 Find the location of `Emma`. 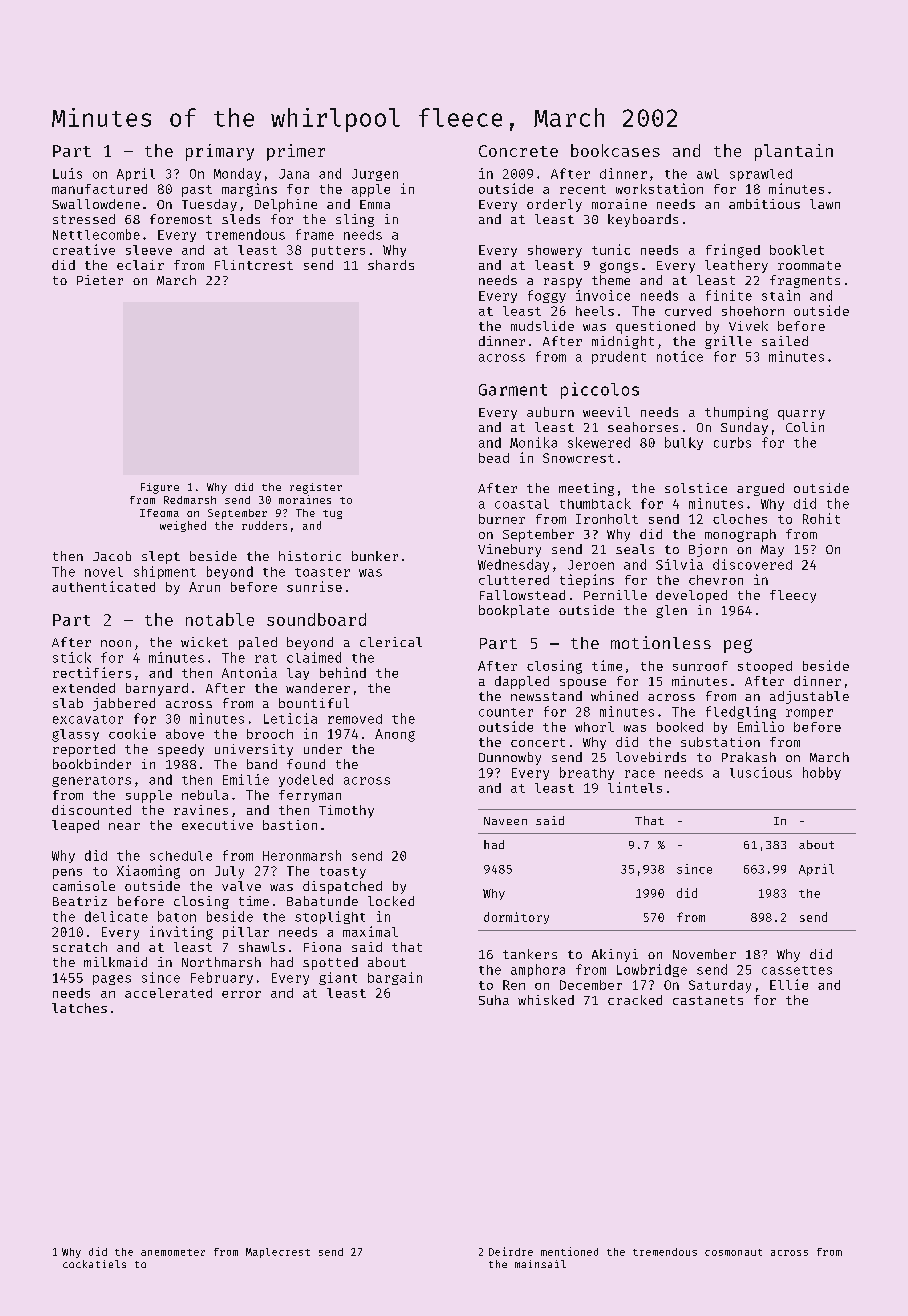

Emma is located at coordinates (375, 204).
